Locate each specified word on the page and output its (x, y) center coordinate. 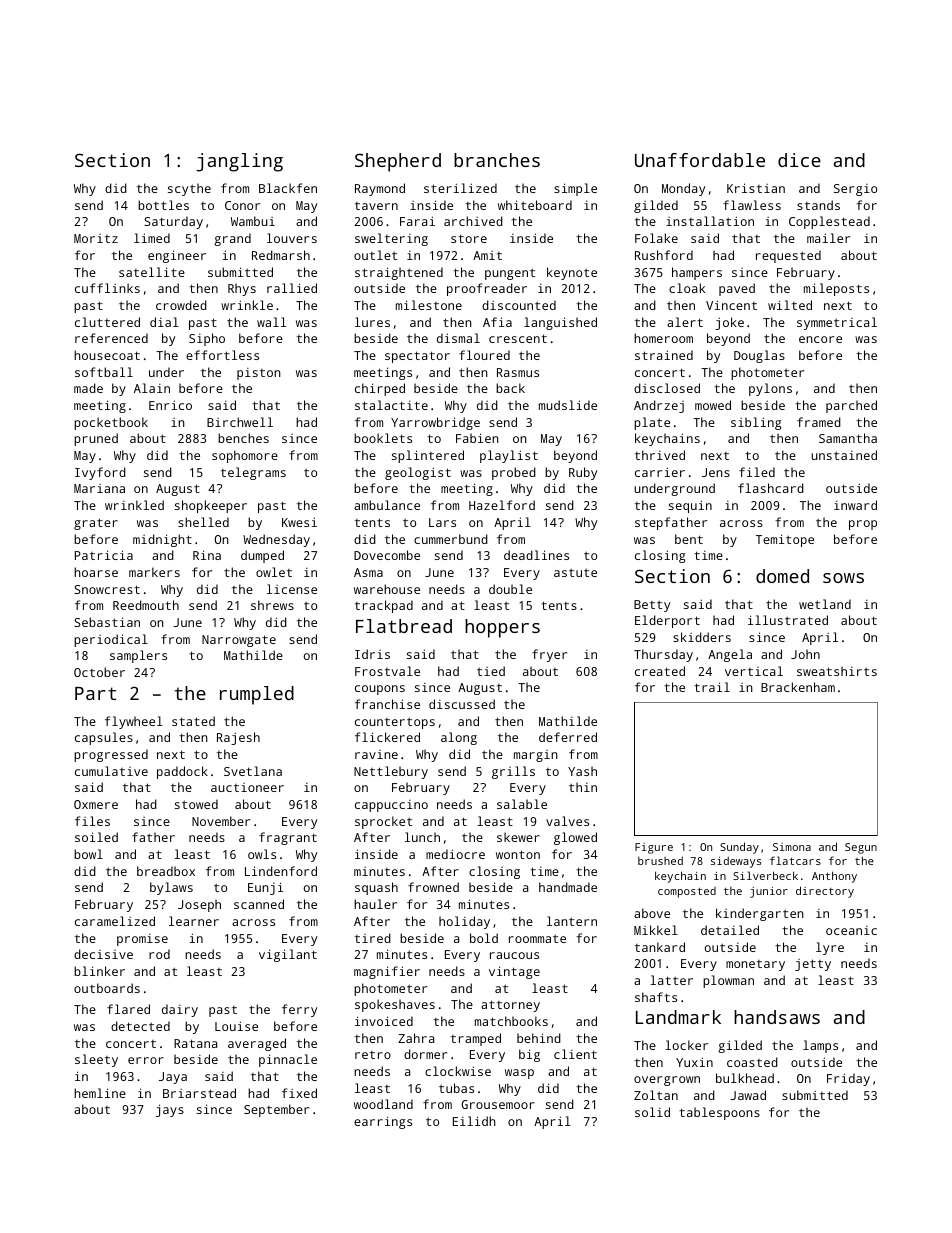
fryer (549, 655)
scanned (259, 904)
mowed (713, 405)
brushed (660, 861)
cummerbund (451, 539)
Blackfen (288, 188)
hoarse (96, 572)
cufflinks (107, 288)
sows (843, 578)
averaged (257, 1044)
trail (712, 687)
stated (193, 721)
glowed (575, 838)
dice (799, 160)
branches (497, 160)
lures (372, 322)
